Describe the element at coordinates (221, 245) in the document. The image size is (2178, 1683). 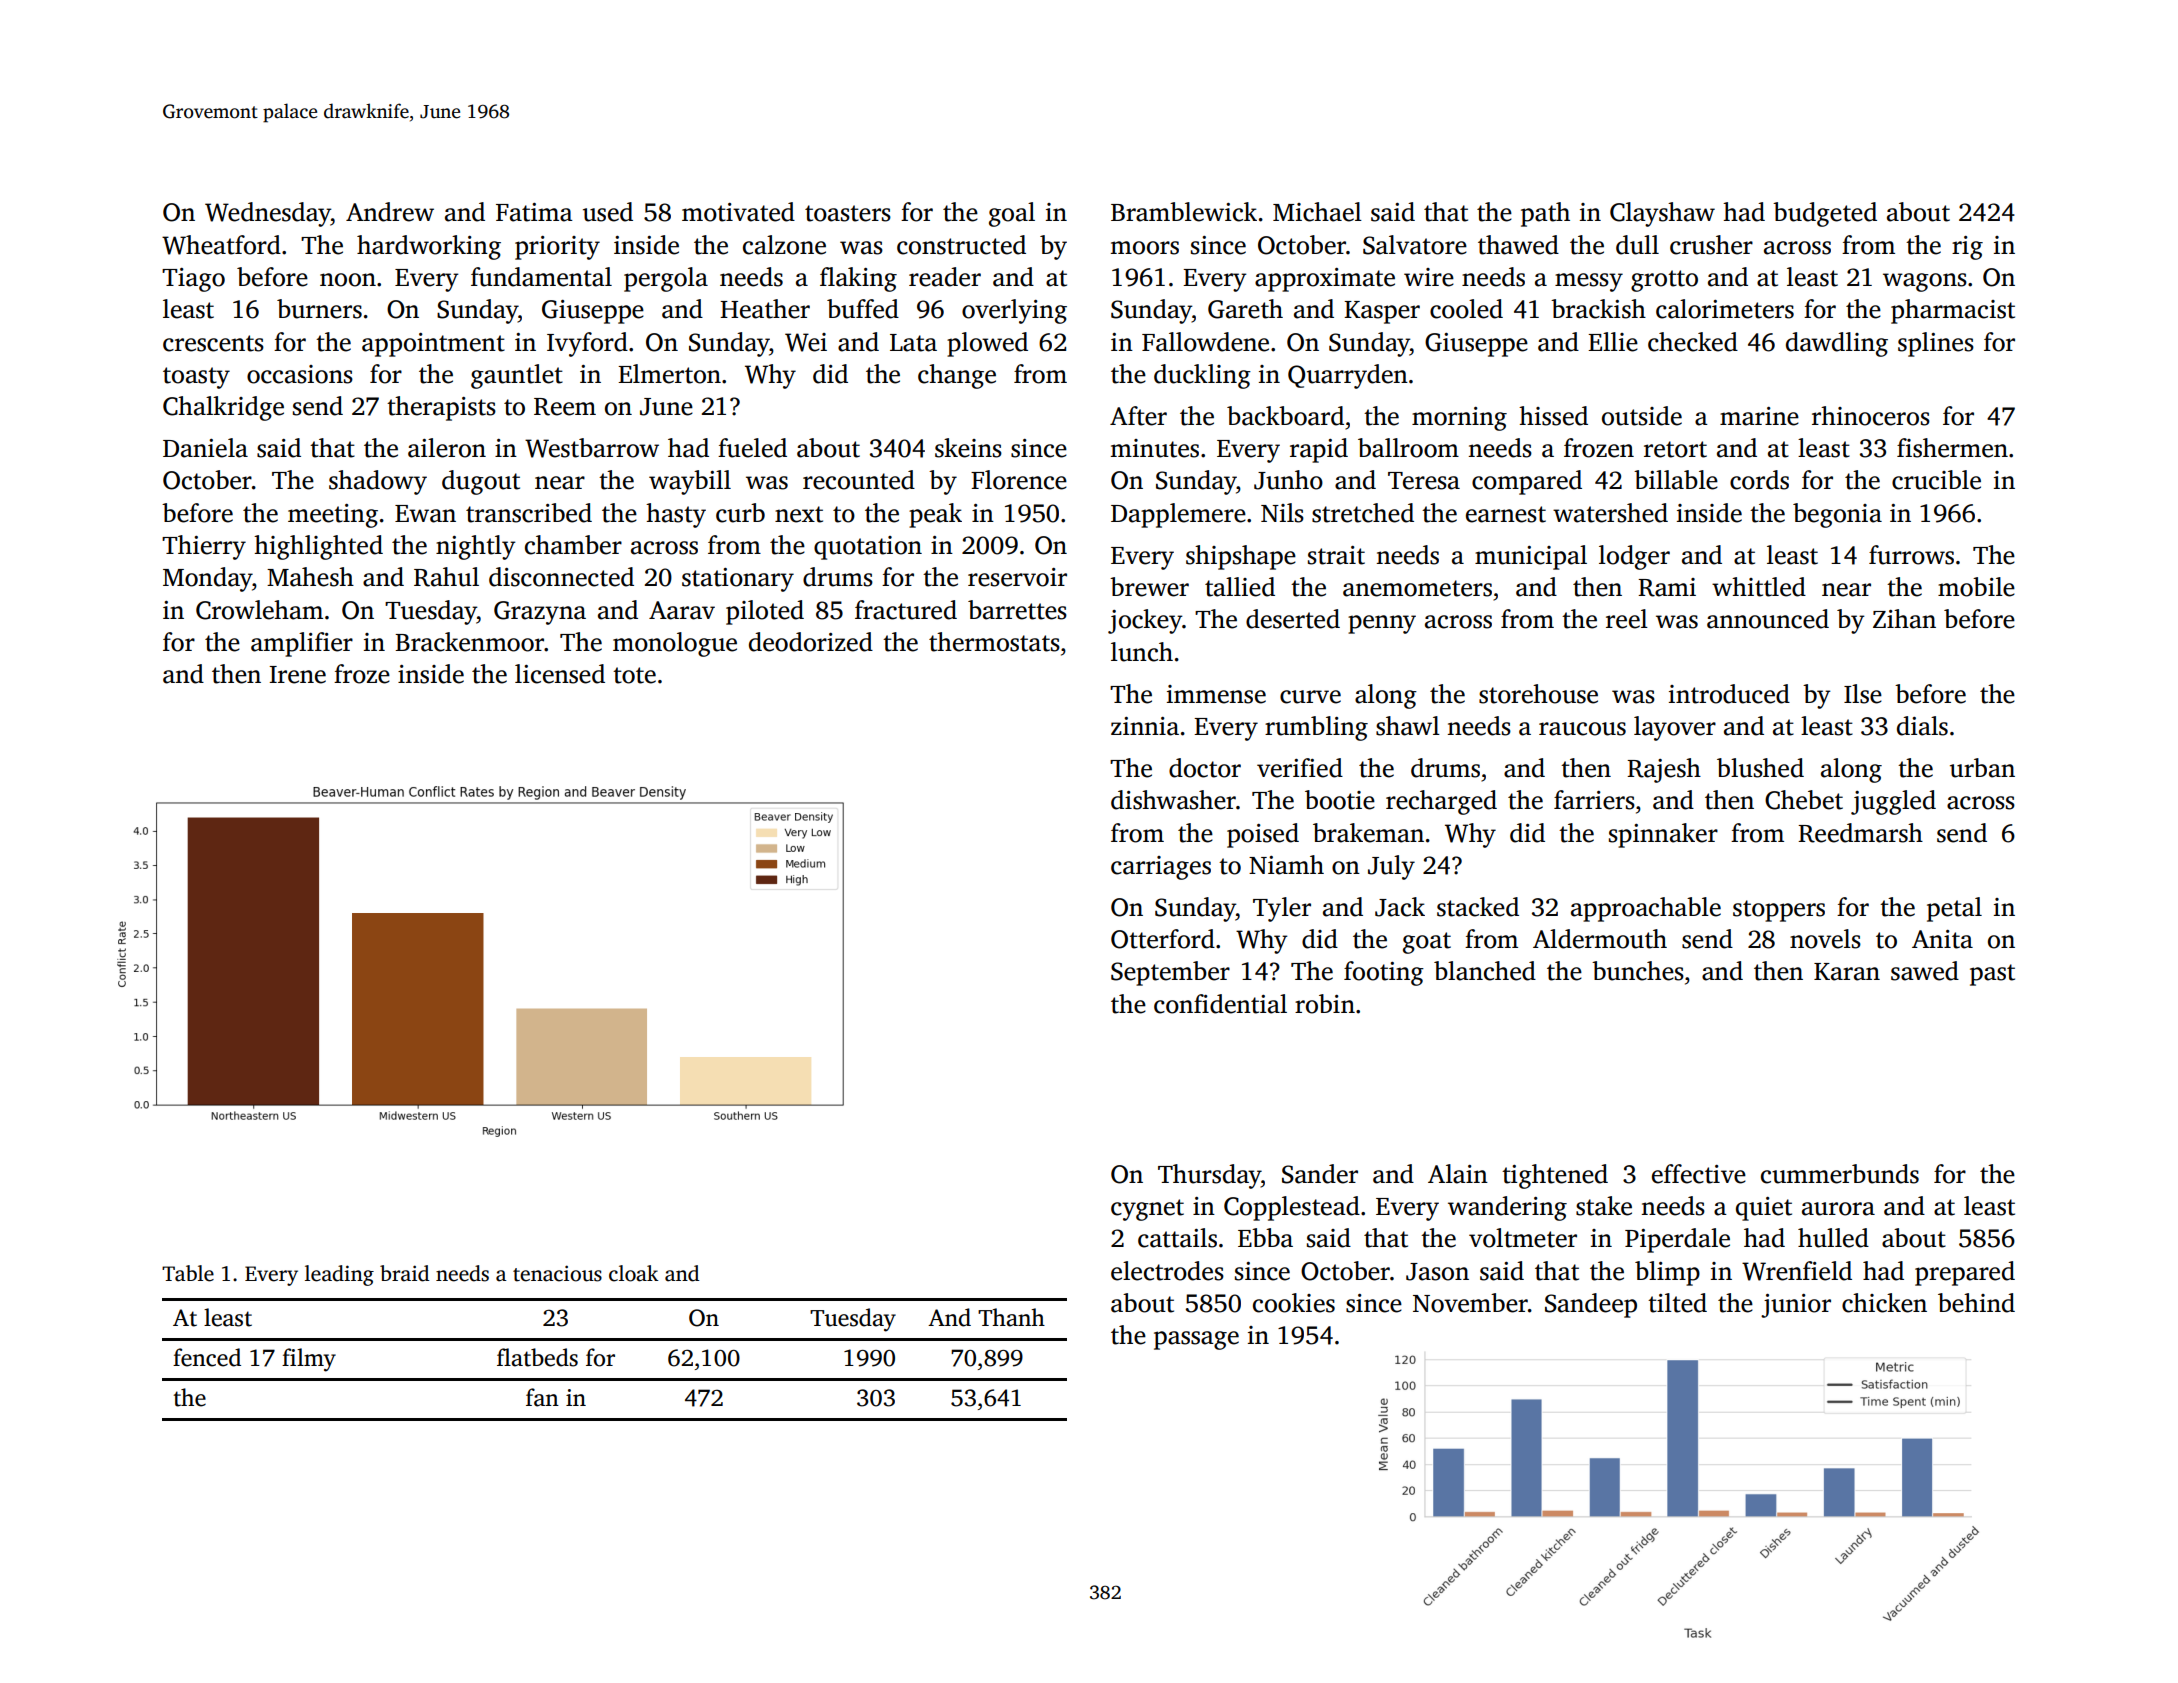
I see `Wheatford` at that location.
